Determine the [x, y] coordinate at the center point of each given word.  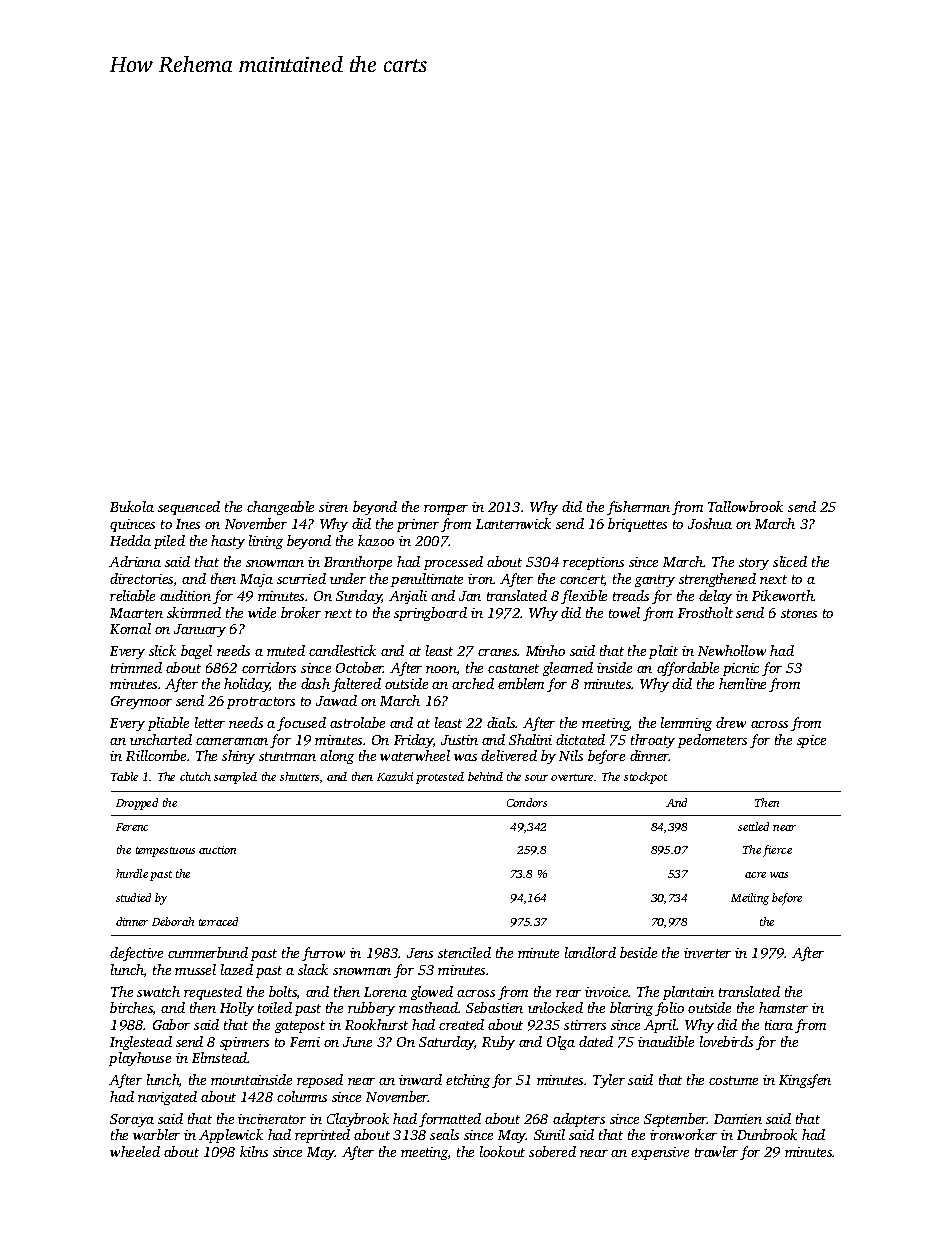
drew [731, 722]
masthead [428, 1007]
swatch [158, 991]
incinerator [272, 1119]
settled [753, 826]
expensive [660, 1153]
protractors [261, 703]
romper [446, 510]
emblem [521, 683]
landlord [590, 952]
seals [444, 1134]
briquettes [637, 525]
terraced [218, 921]
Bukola [132, 506]
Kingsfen [805, 1081]
